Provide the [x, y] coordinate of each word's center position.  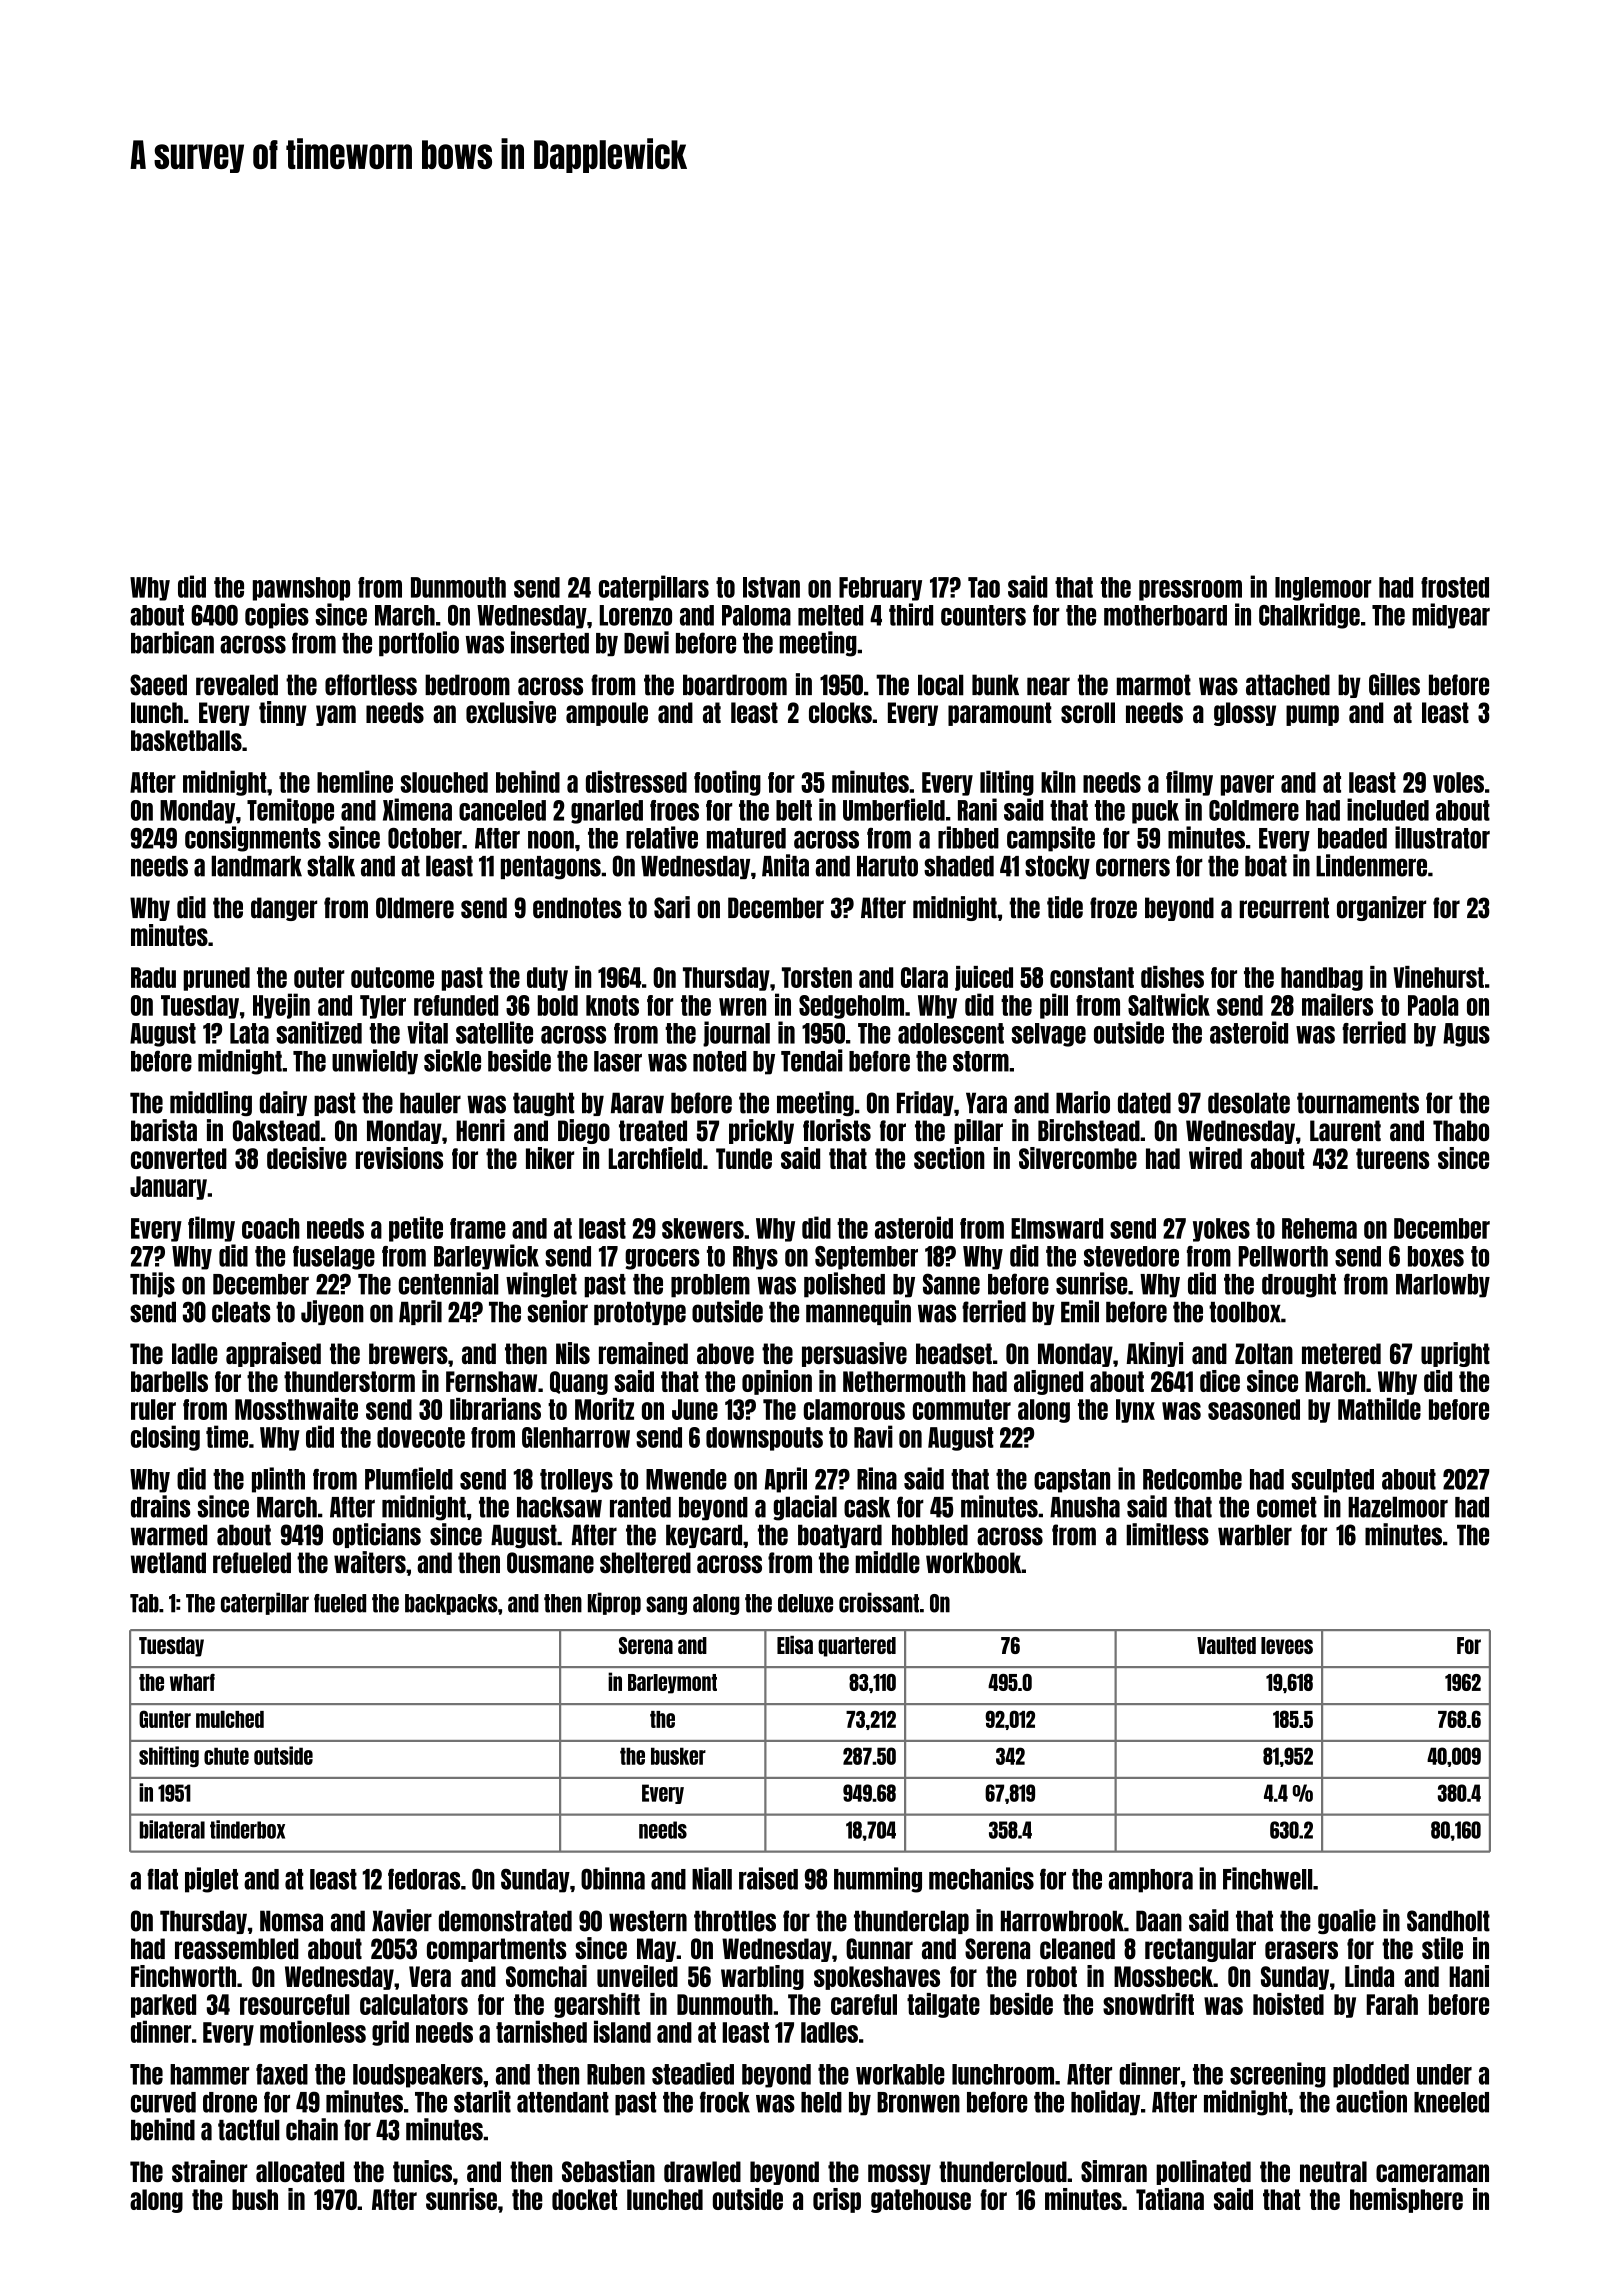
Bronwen [918, 2102]
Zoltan [1264, 1353]
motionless [313, 2031]
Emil [1080, 1311]
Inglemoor [1323, 589]
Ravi [873, 1436]
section [949, 1158]
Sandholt [1448, 1921]
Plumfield [409, 1478]
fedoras [424, 1879]
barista [164, 1130]
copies [277, 616]
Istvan [771, 587]
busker [678, 1756]
